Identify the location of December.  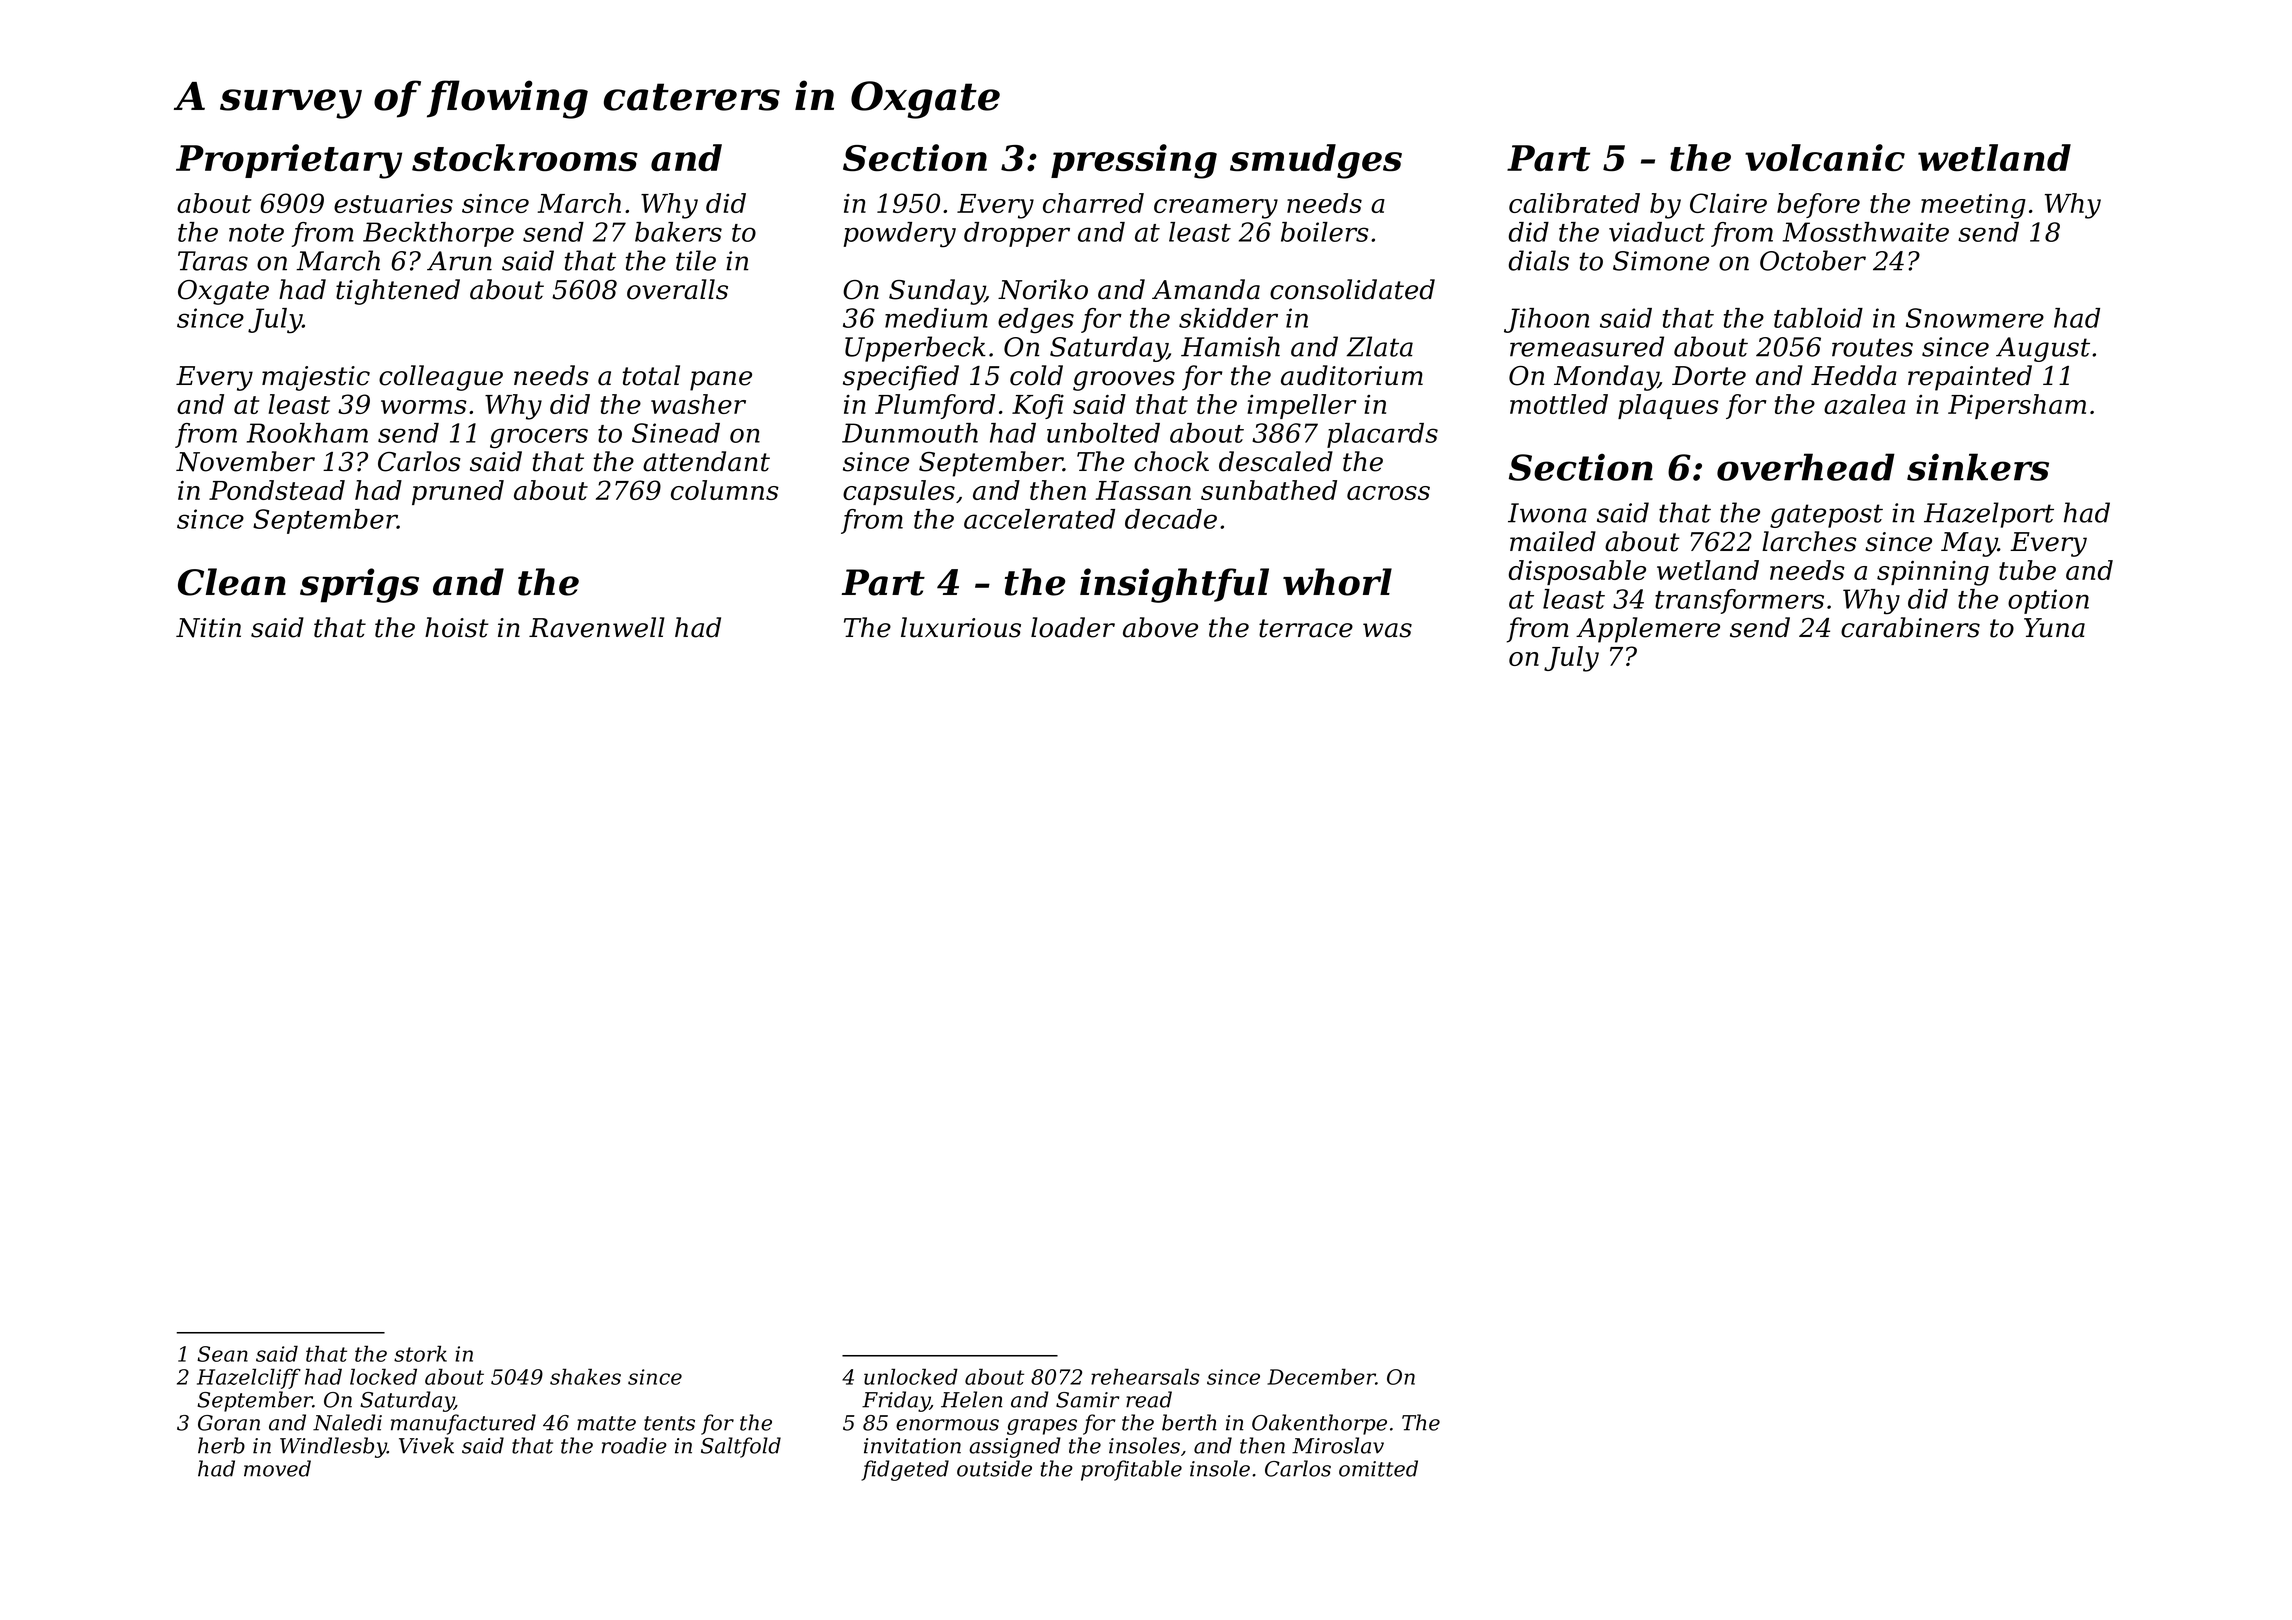
(1321, 1376).
